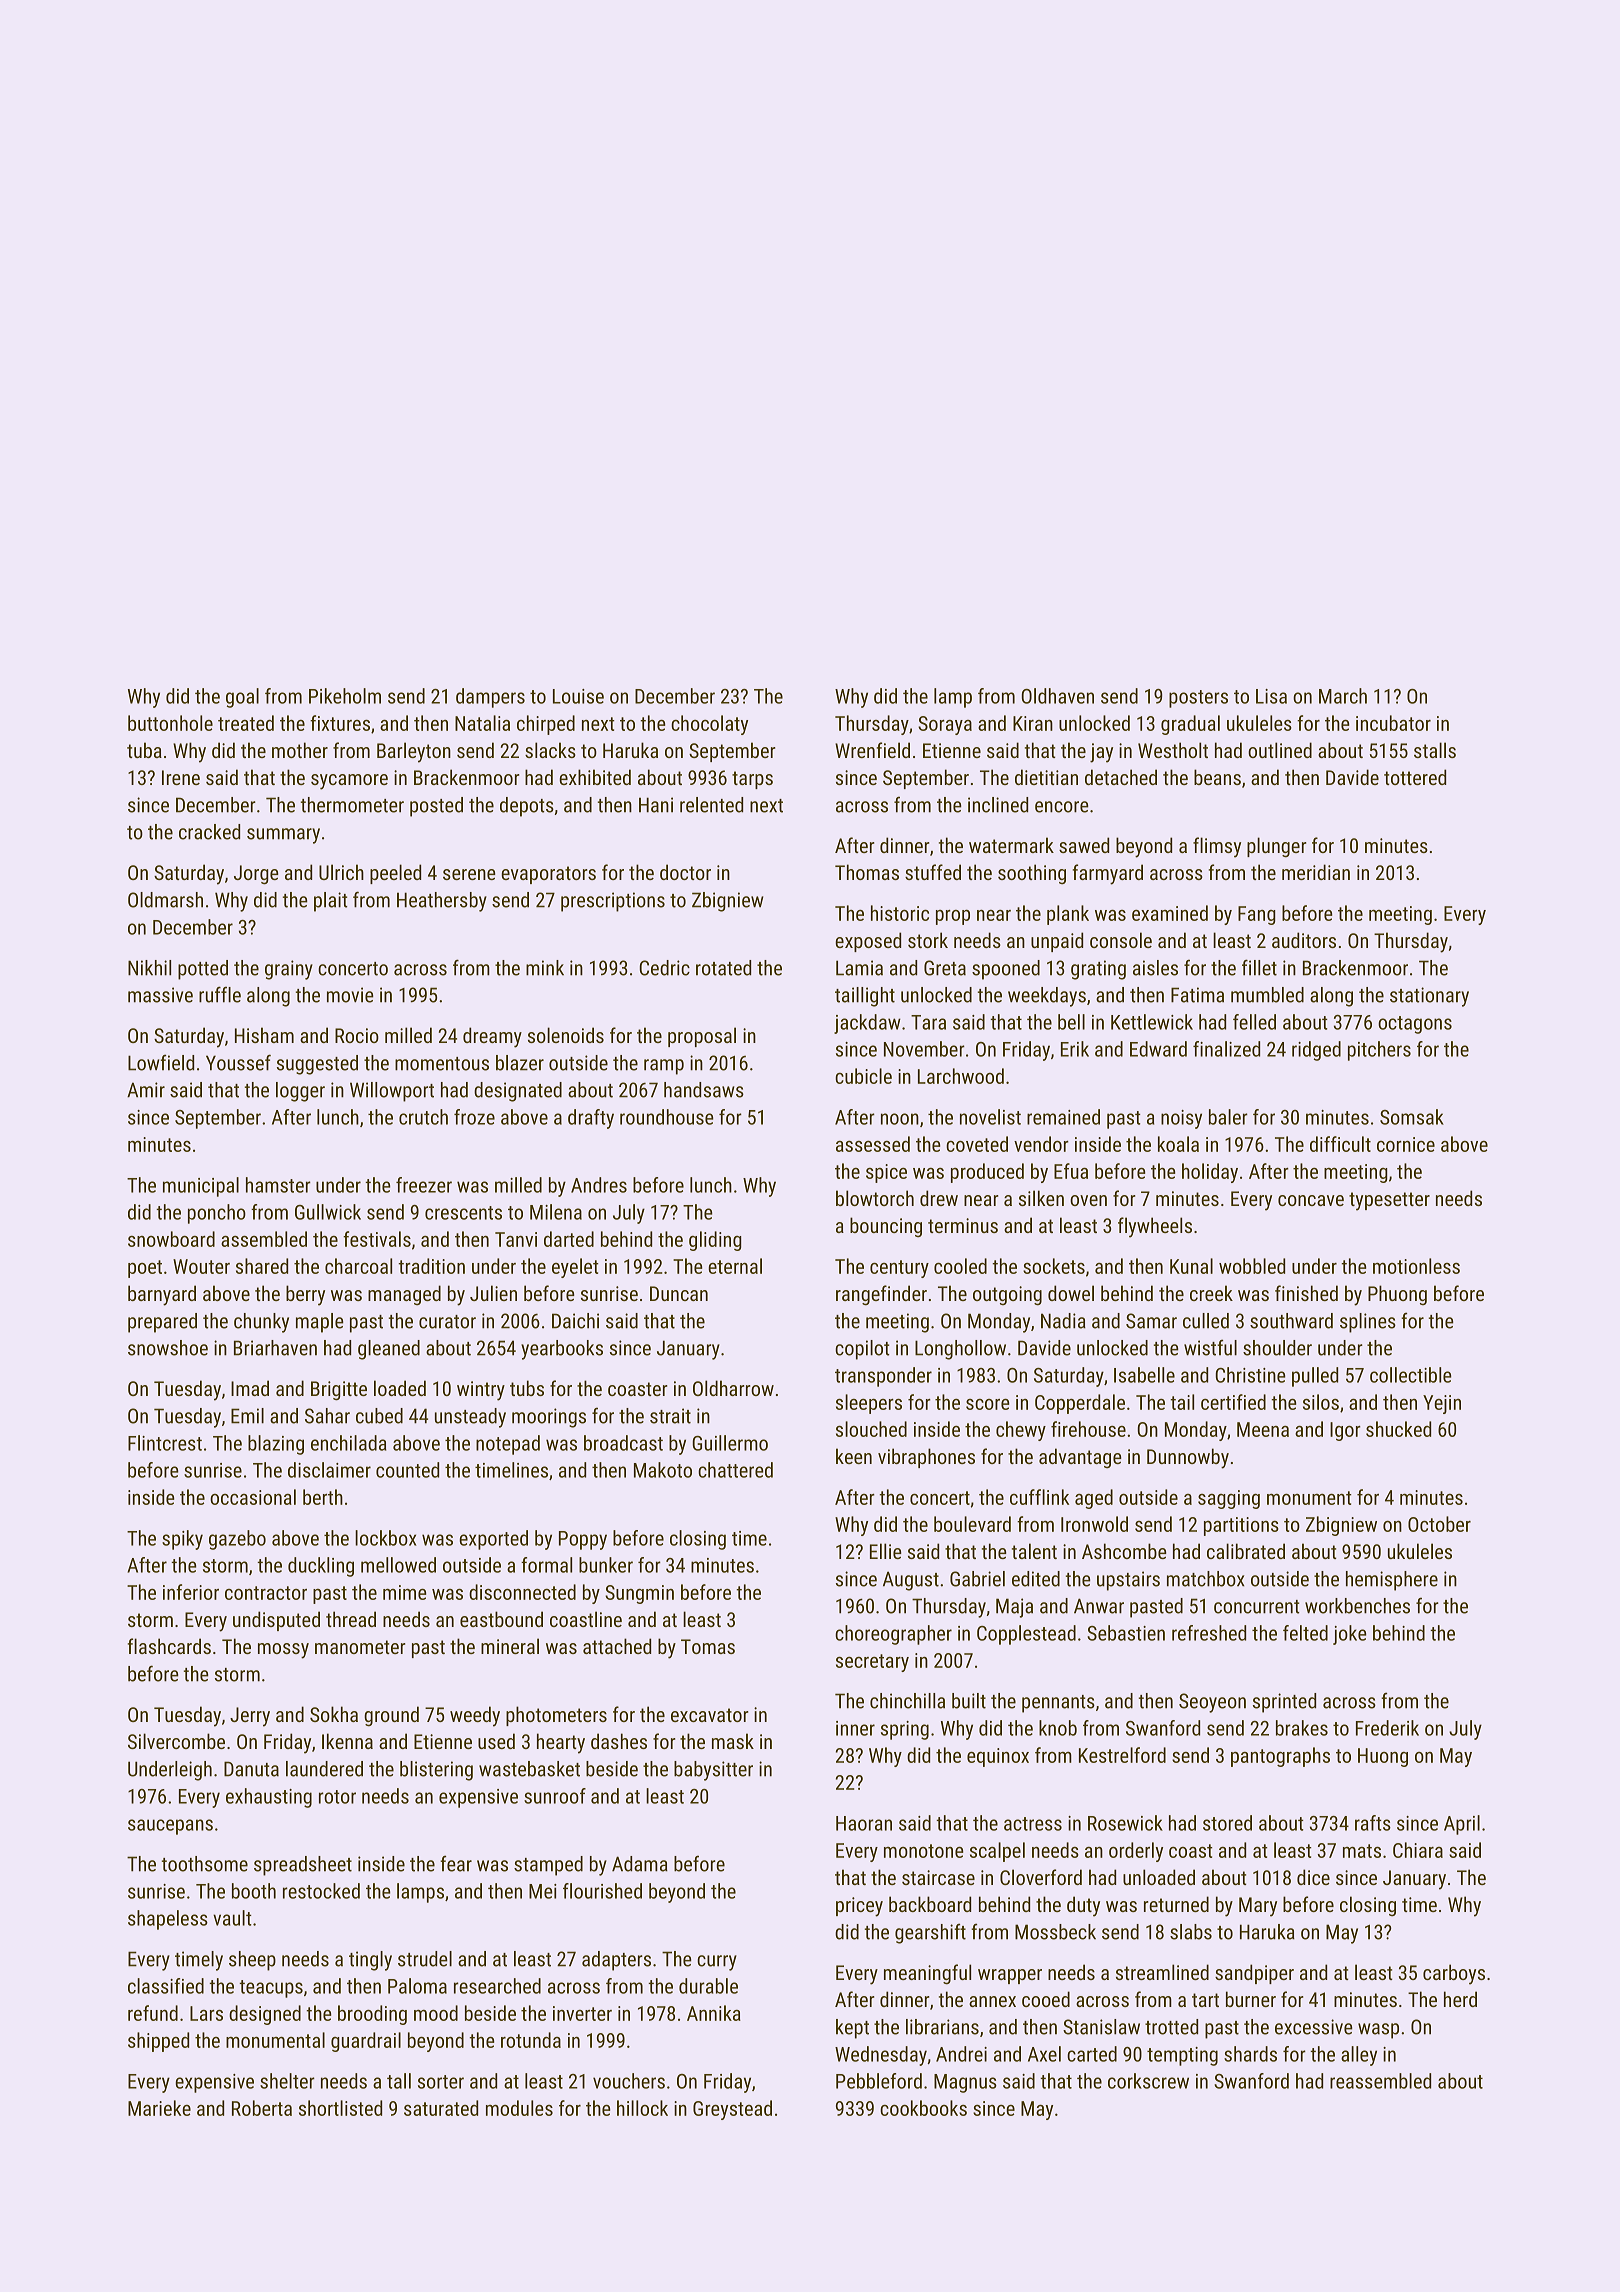  I want to click on herd, so click(1460, 1999).
